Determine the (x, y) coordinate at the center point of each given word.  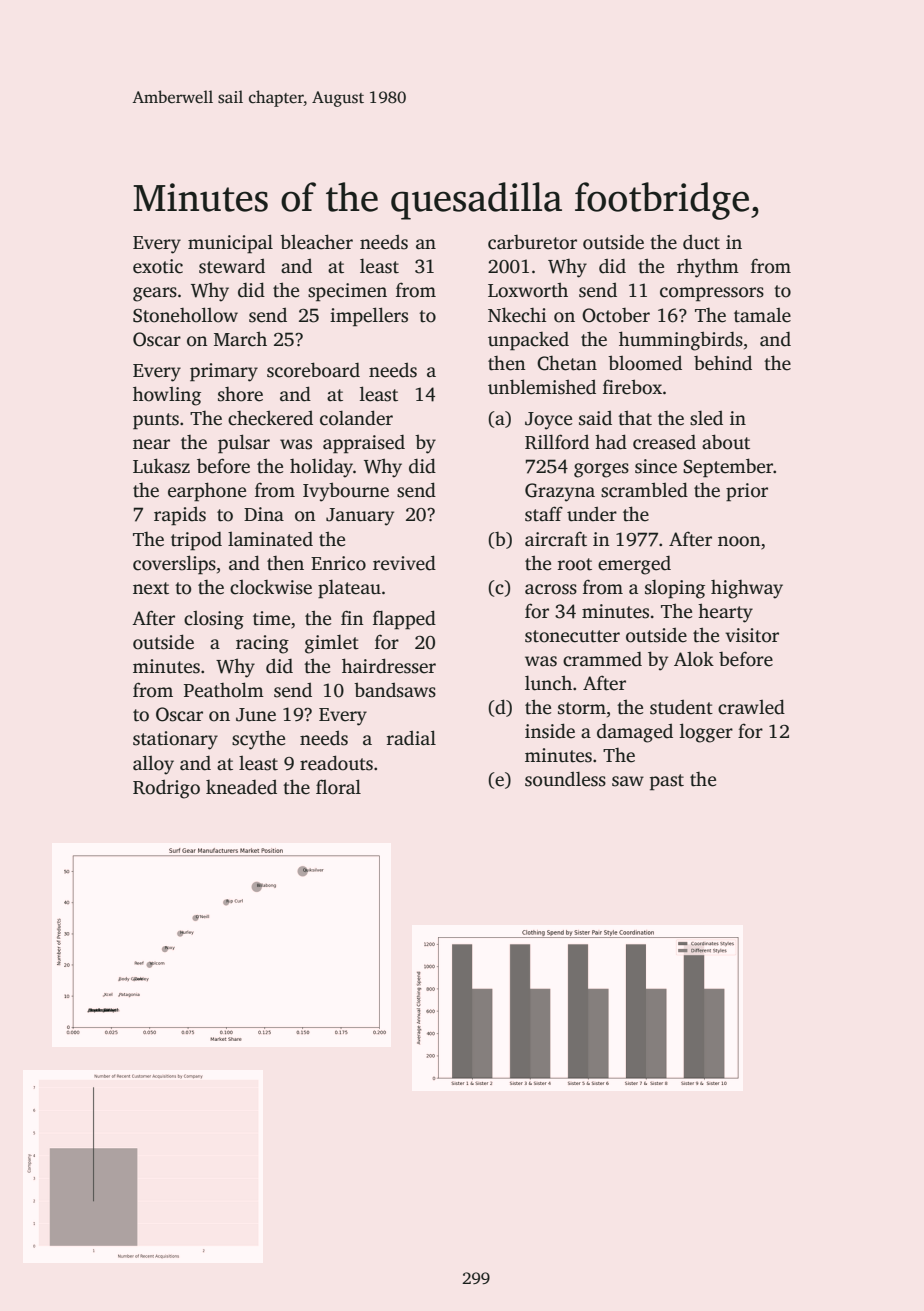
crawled (751, 707)
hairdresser (389, 666)
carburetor (532, 242)
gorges (601, 470)
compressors (712, 294)
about (726, 442)
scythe (258, 740)
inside (550, 731)
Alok (694, 659)
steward (232, 266)
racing (262, 644)
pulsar (244, 444)
